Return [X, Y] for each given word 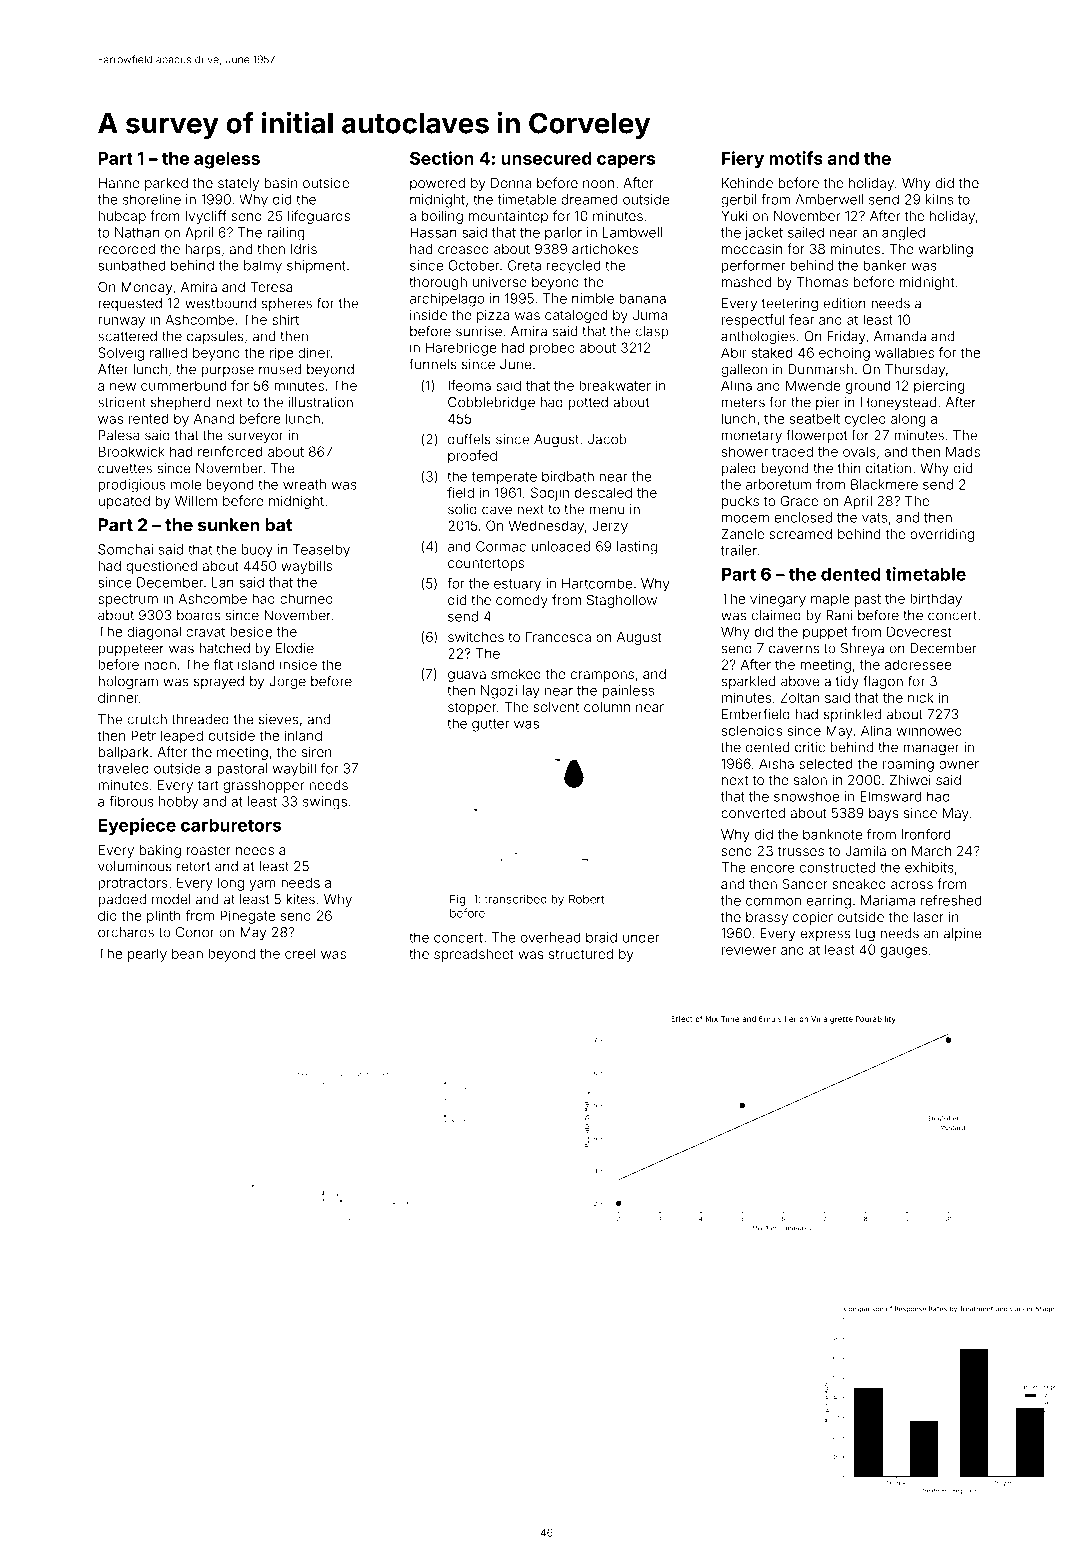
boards [198, 615]
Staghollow [622, 601]
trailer [739, 550]
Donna [511, 183]
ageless [227, 160]
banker [885, 265]
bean [187, 953]
